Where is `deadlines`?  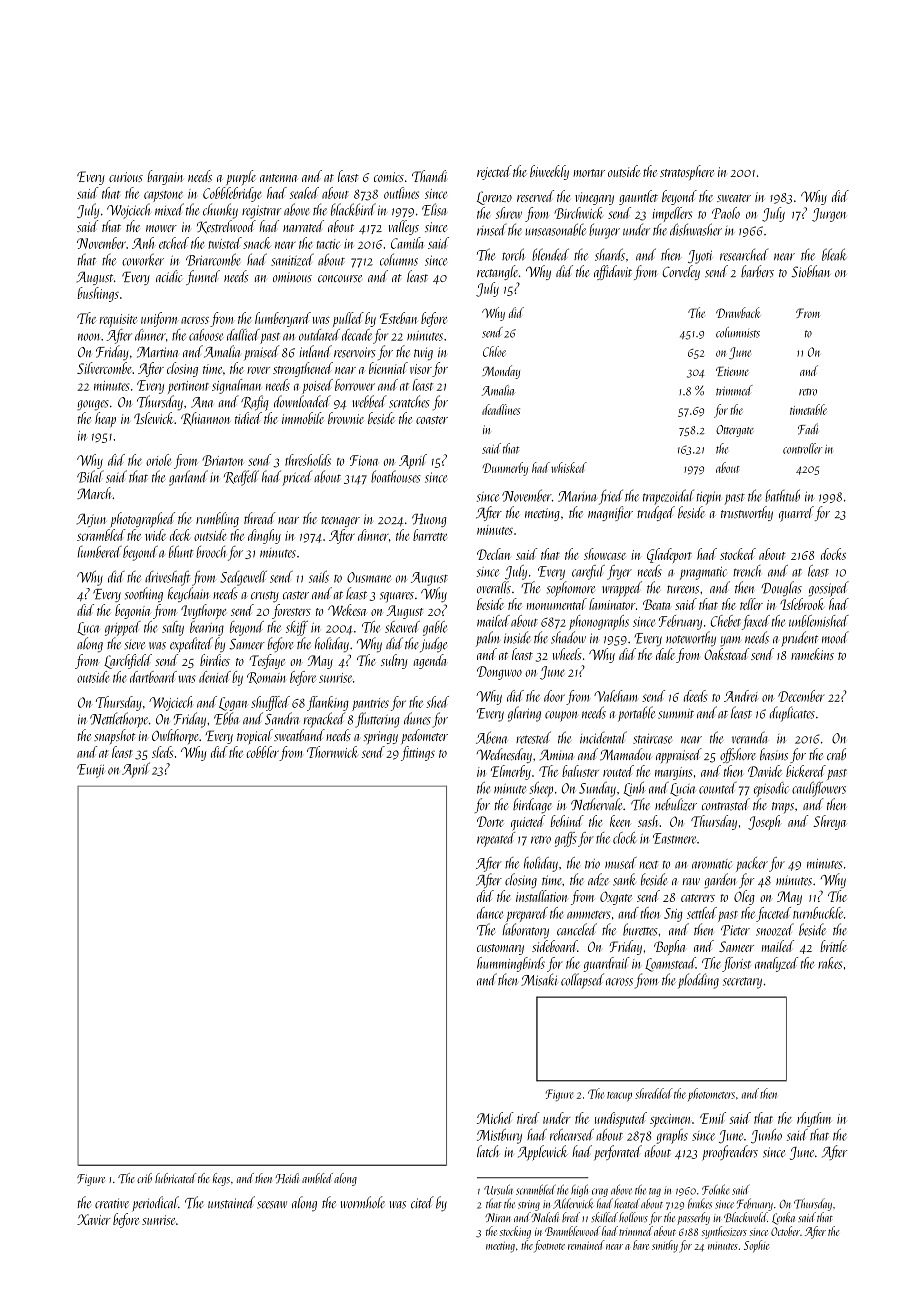 deadlines is located at coordinates (501, 409).
